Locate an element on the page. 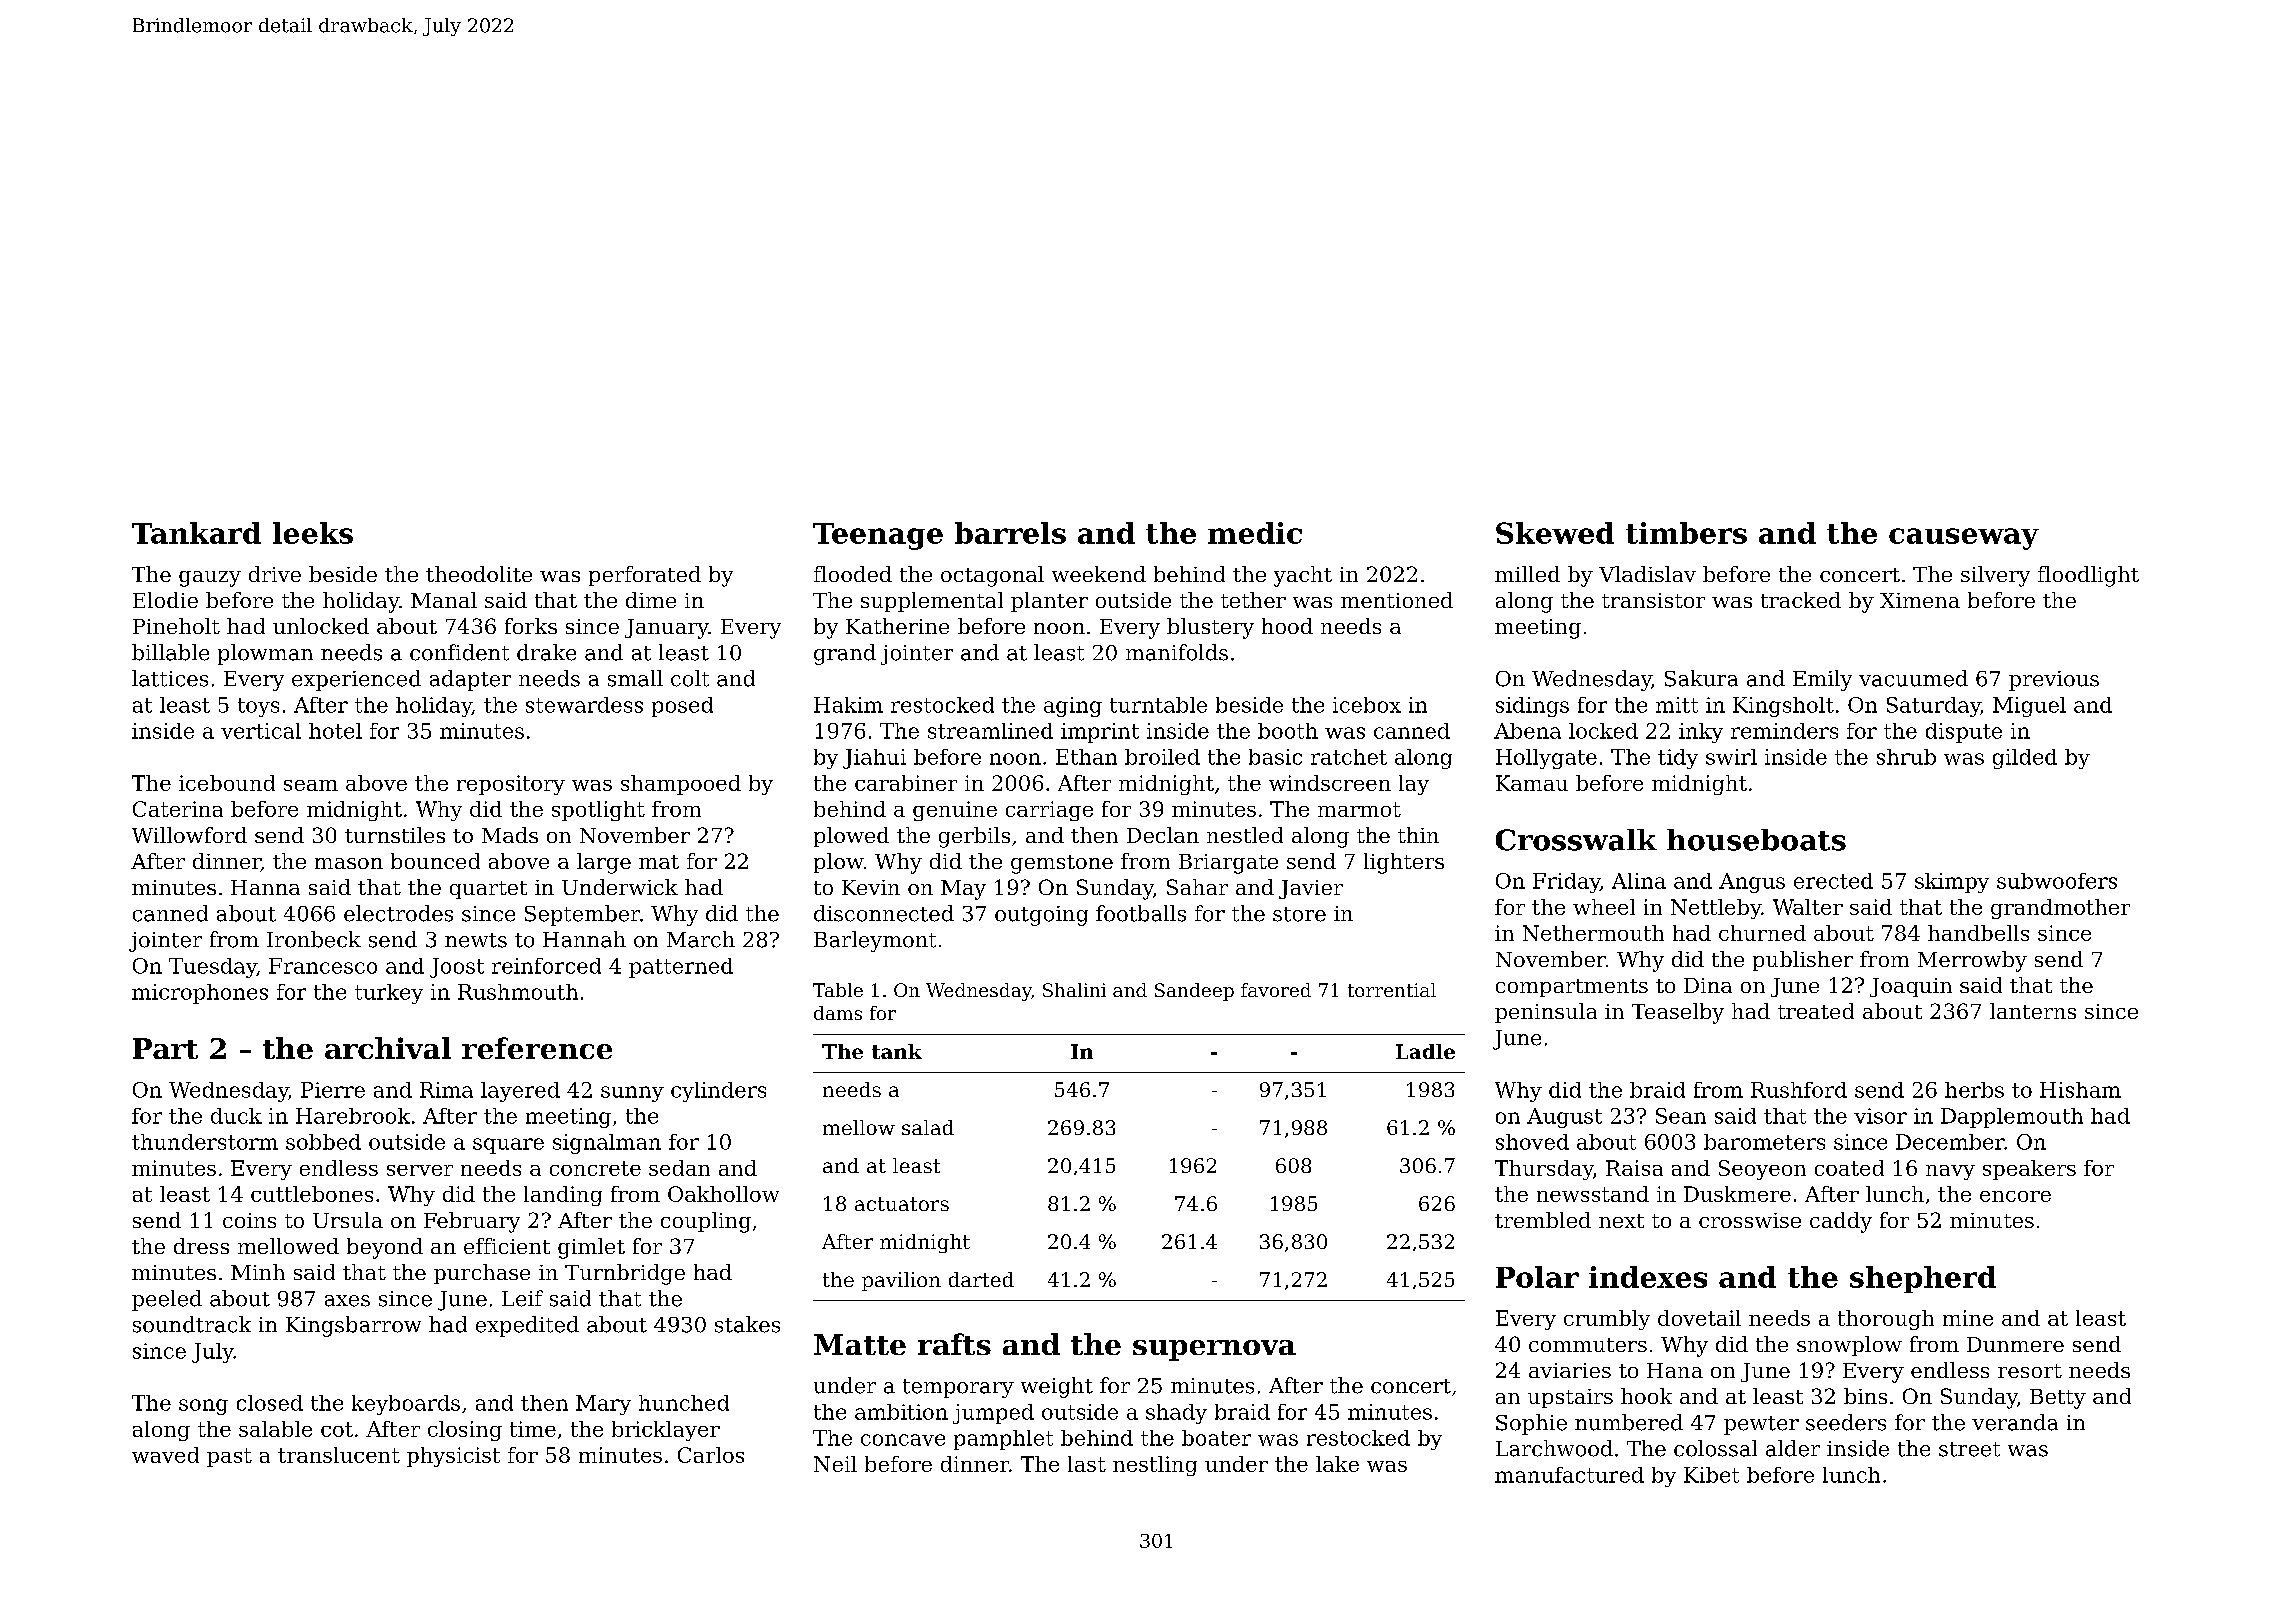 The width and height of the page is (2278, 1611). thin is located at coordinates (1418, 835).
